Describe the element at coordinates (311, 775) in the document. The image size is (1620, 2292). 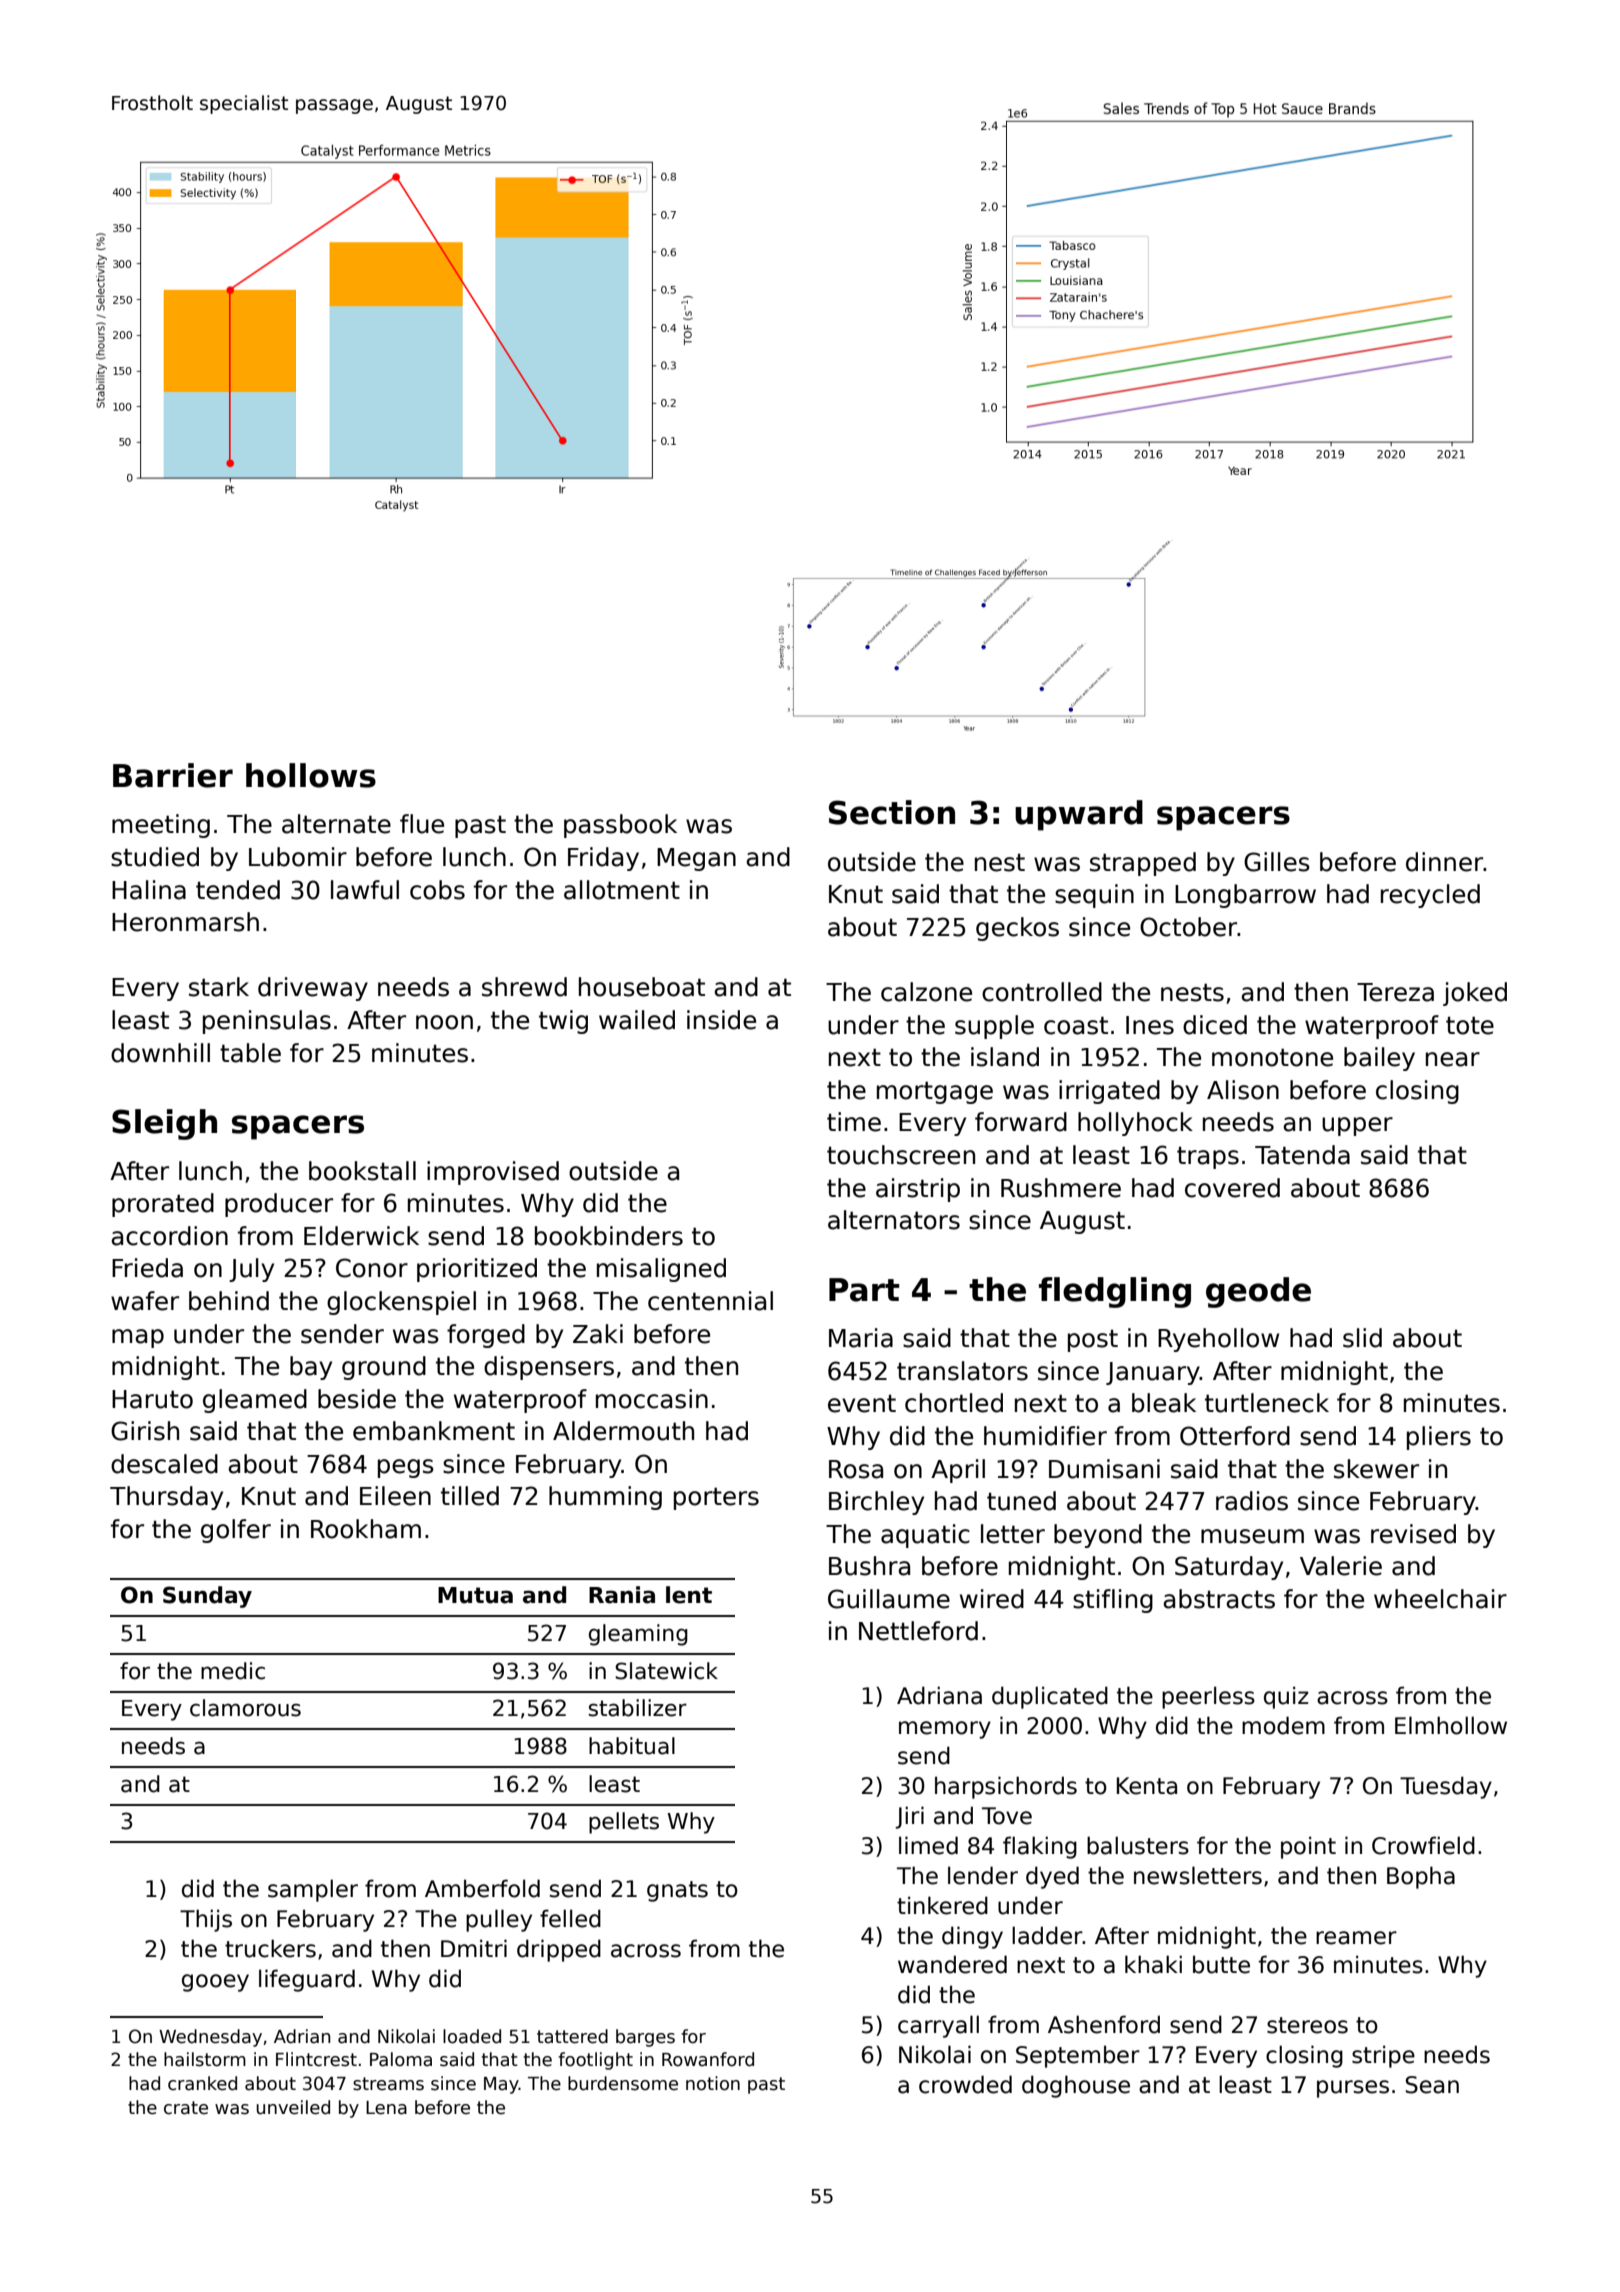
I see `hollows` at that location.
